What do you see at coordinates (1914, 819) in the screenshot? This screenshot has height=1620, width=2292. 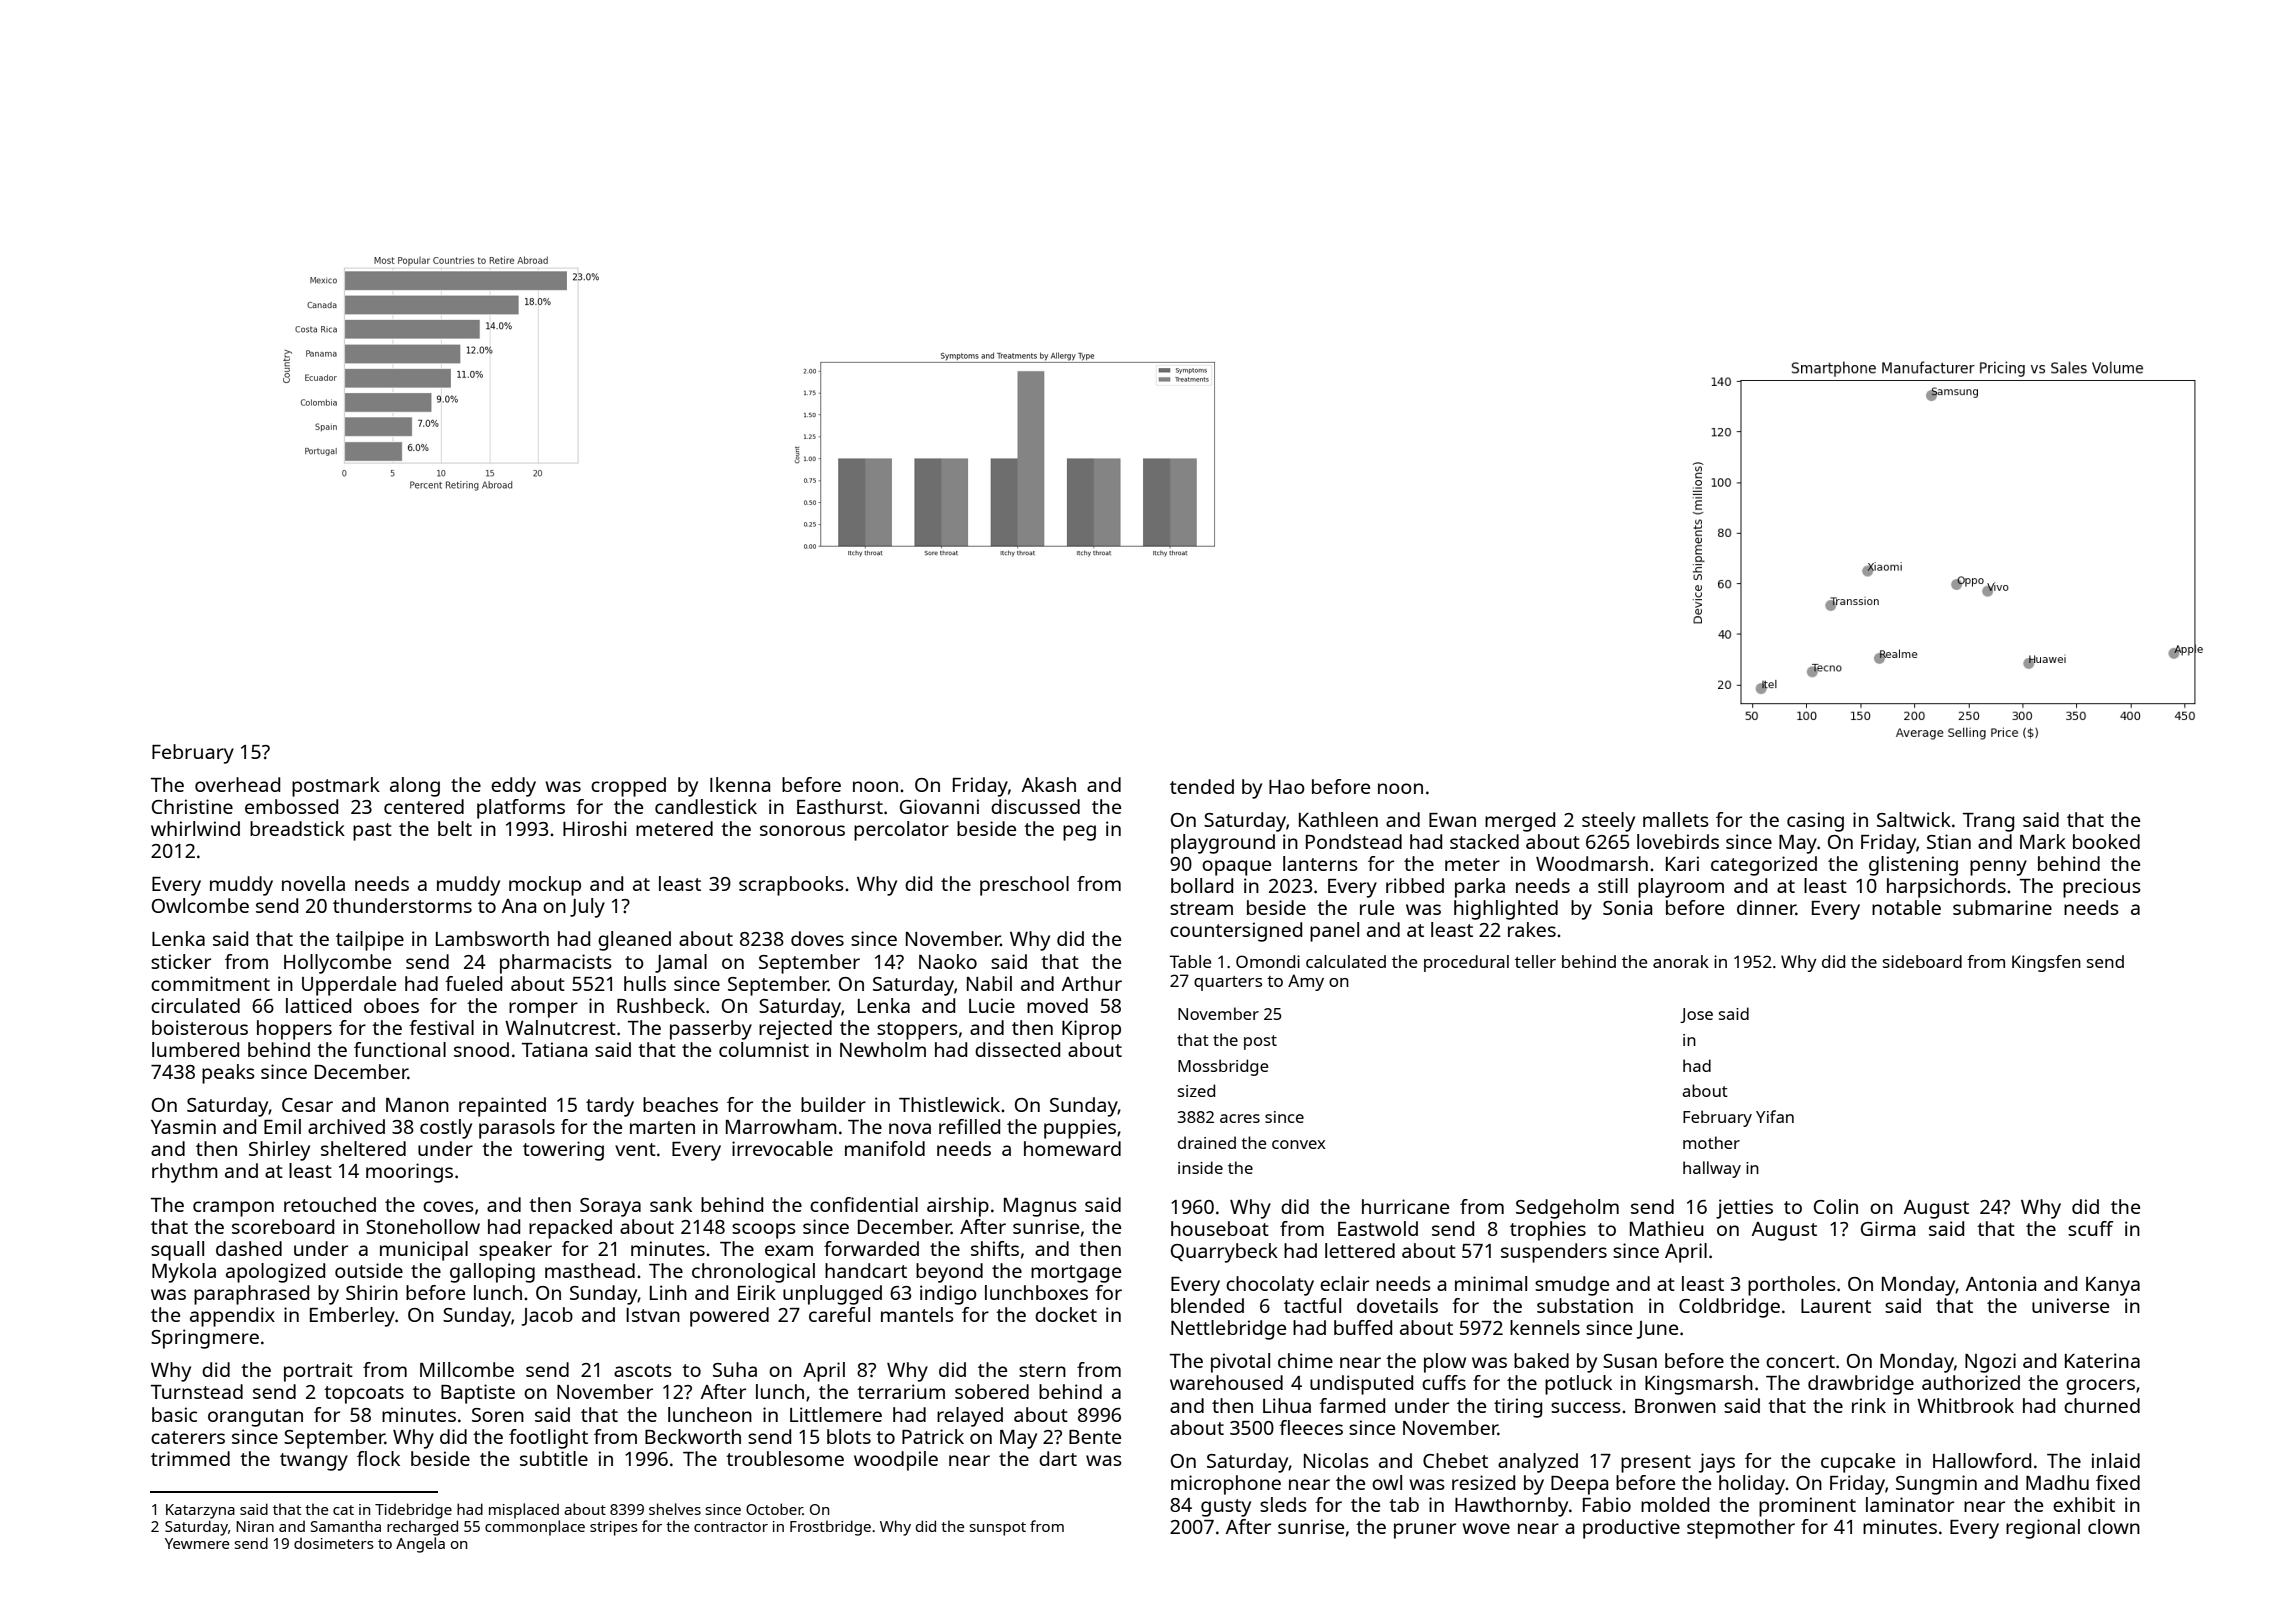 I see `Saltwick` at bounding box center [1914, 819].
